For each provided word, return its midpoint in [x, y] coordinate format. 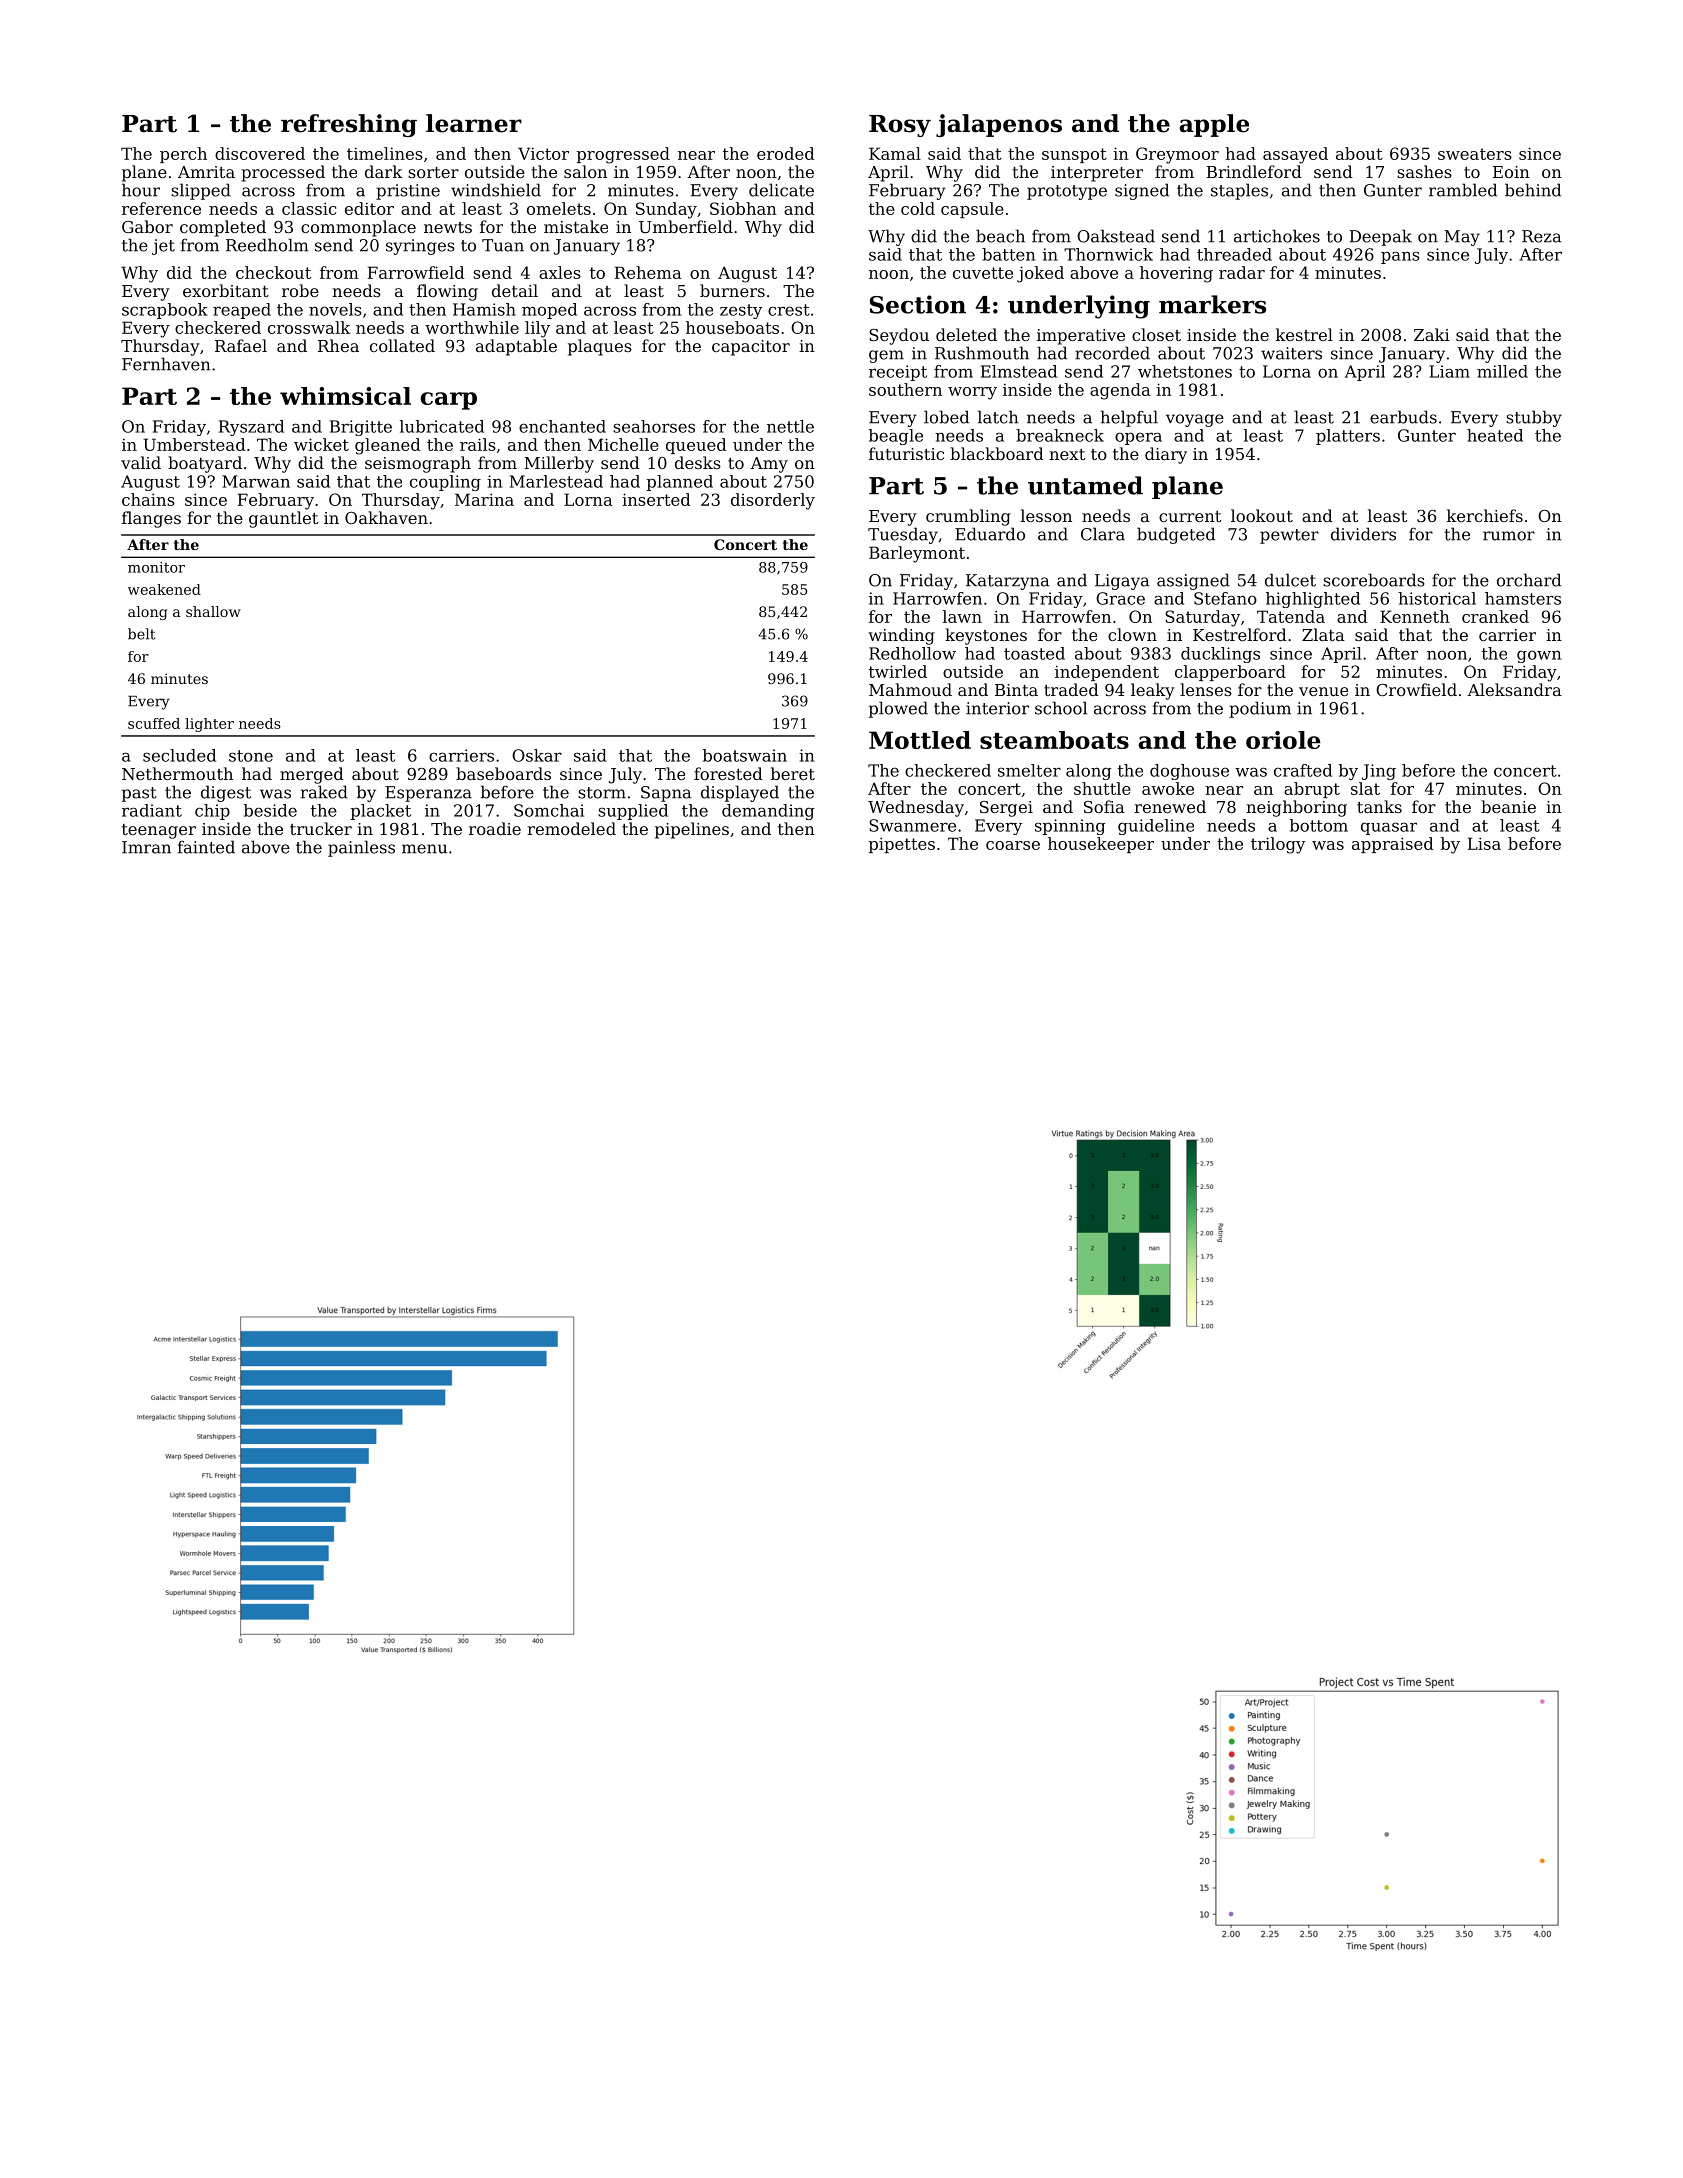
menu [424, 849]
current [1190, 516]
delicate [781, 190]
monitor [156, 567]
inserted [656, 499]
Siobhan [743, 208]
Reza [1541, 236]
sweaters [1475, 154]
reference [161, 208]
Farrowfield [415, 272]
